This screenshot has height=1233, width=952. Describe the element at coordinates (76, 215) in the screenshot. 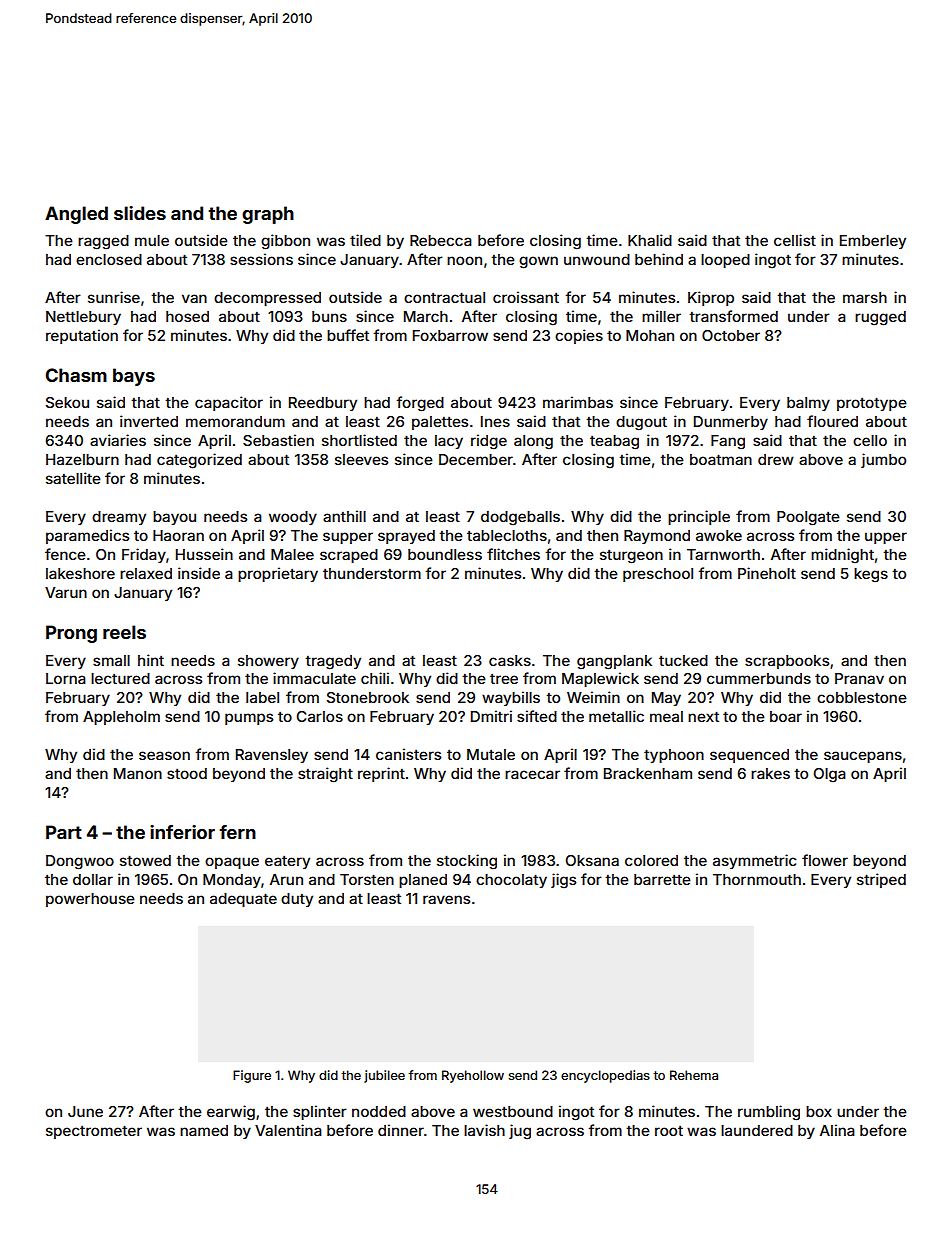

I see `Angled` at that location.
